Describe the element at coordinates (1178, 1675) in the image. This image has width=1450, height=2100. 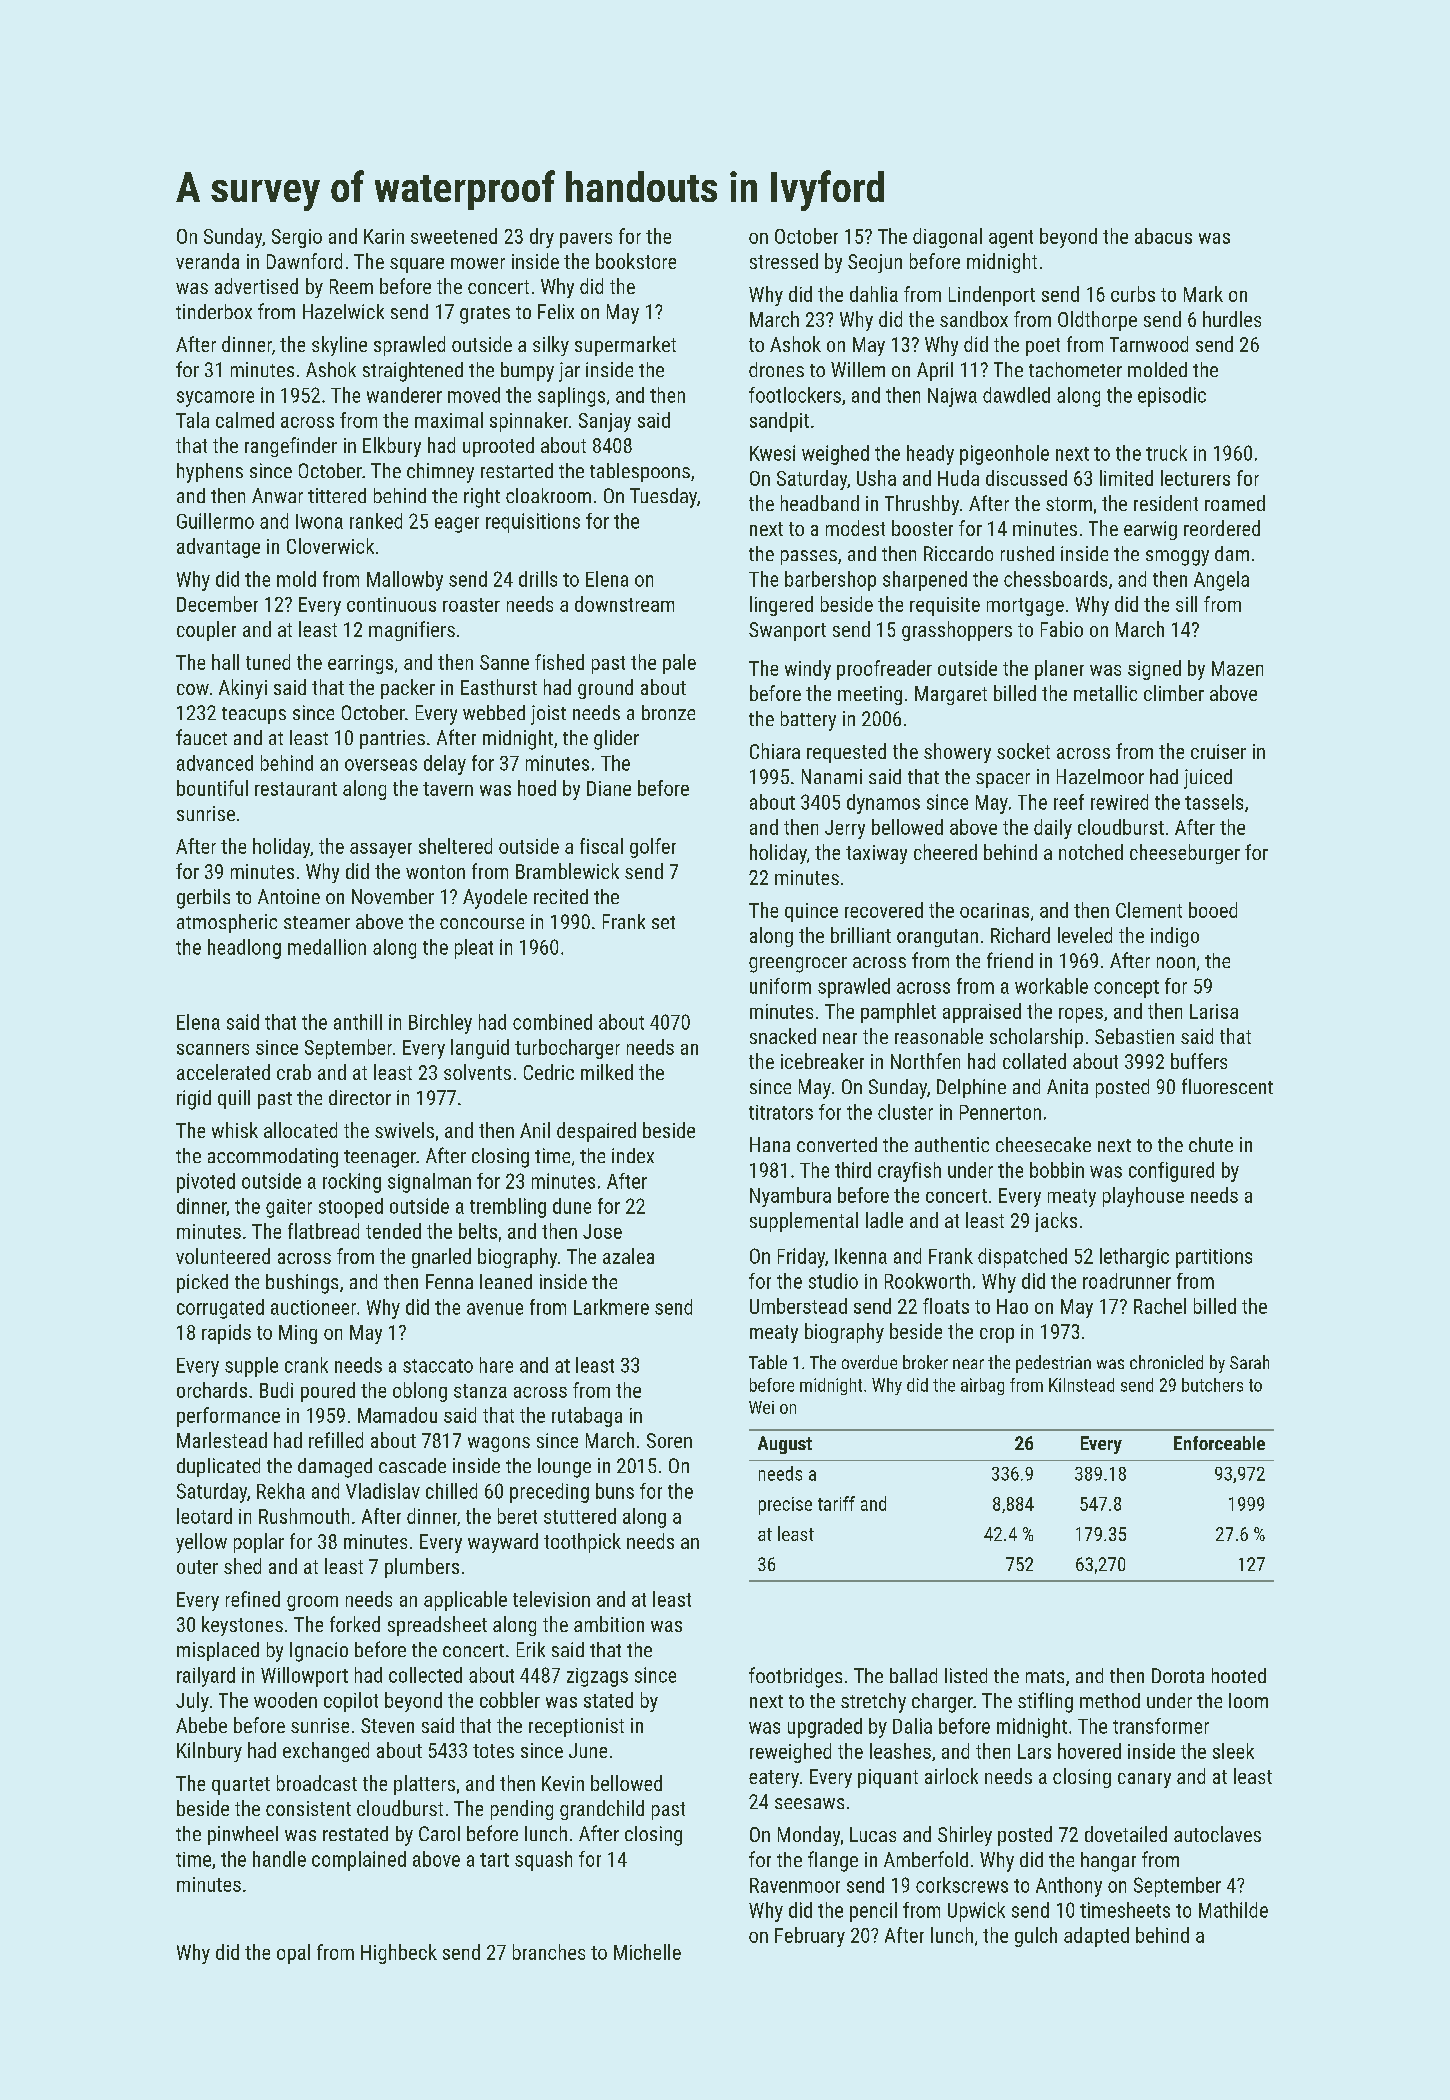
I see `Dorota` at that location.
